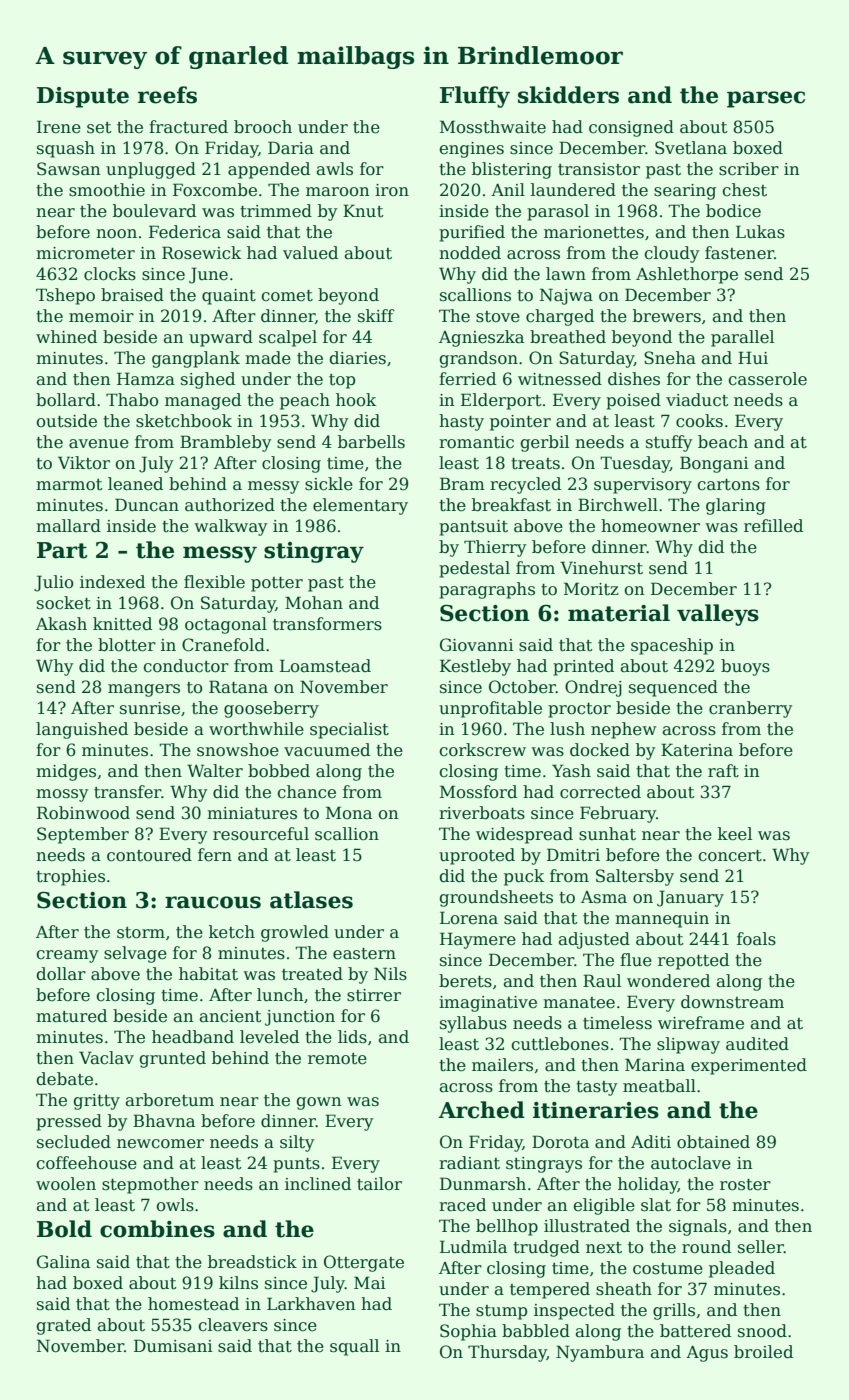  I want to click on Haymere, so click(478, 940).
